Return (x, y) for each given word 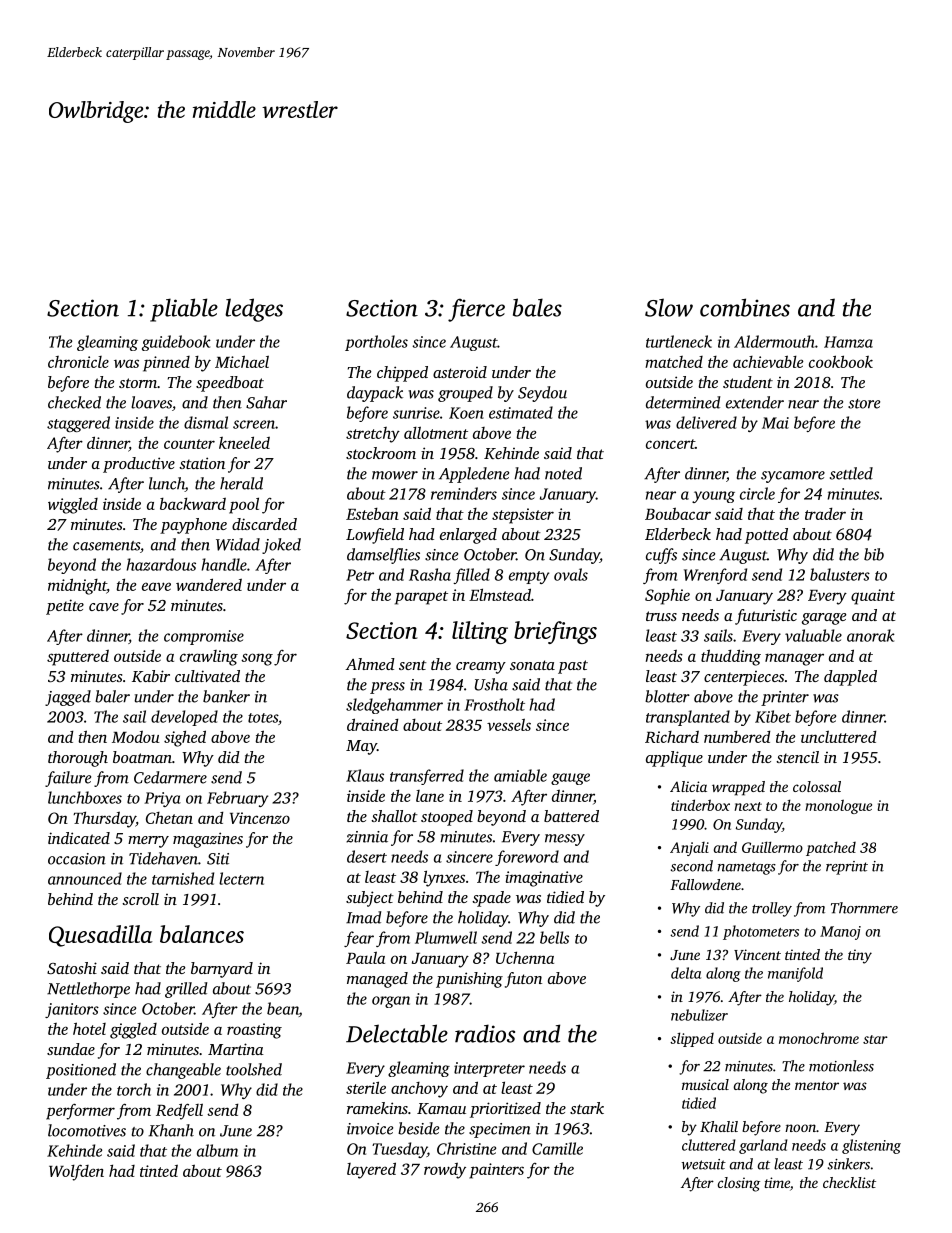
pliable (184, 310)
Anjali (689, 849)
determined (683, 402)
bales (537, 307)
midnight (77, 586)
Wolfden (76, 1173)
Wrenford (715, 576)
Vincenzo (260, 818)
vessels (509, 724)
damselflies (383, 556)
